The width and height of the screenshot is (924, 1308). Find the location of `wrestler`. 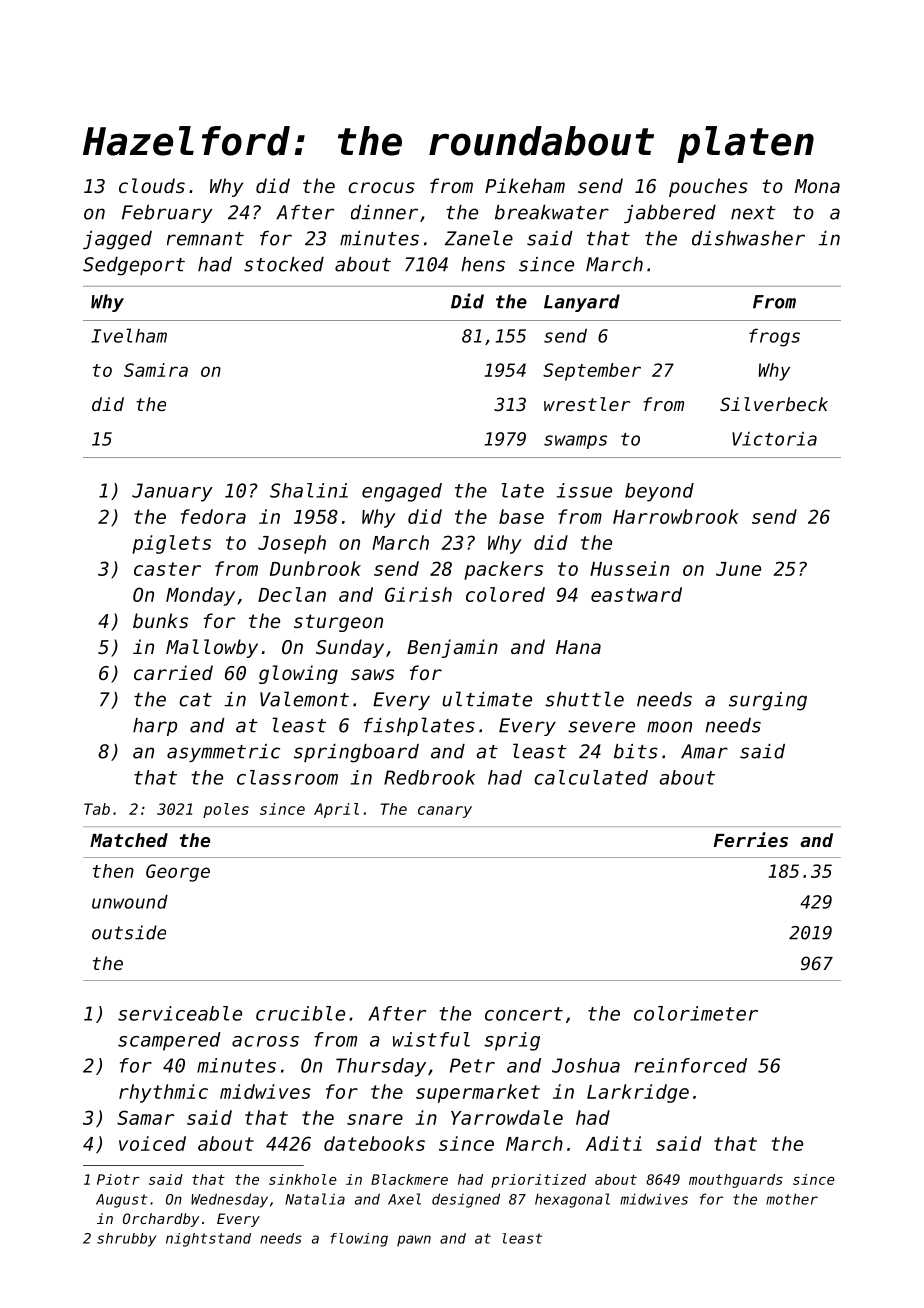

wrestler is located at coordinates (587, 404).
